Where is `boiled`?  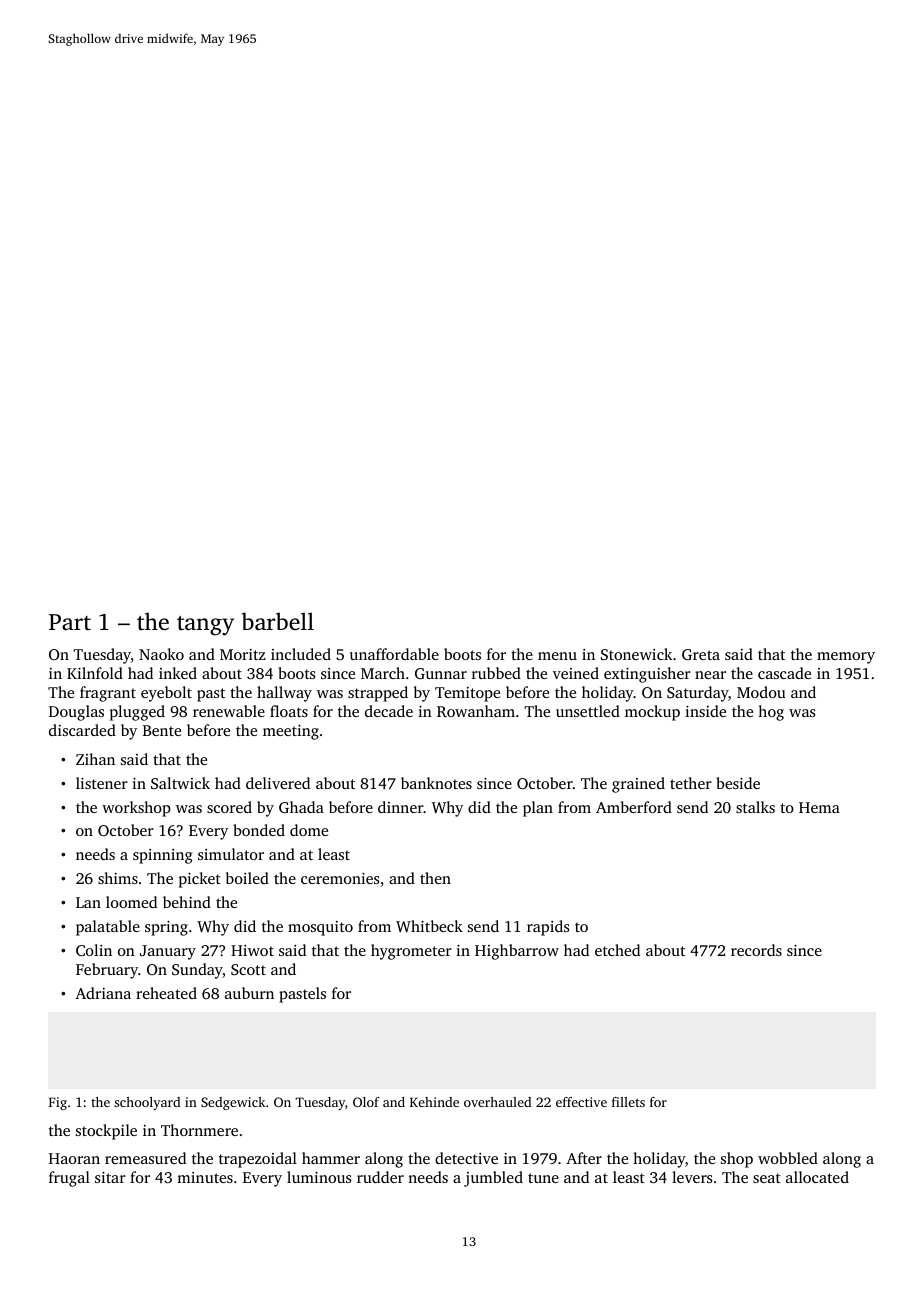
boiled is located at coordinates (247, 878).
